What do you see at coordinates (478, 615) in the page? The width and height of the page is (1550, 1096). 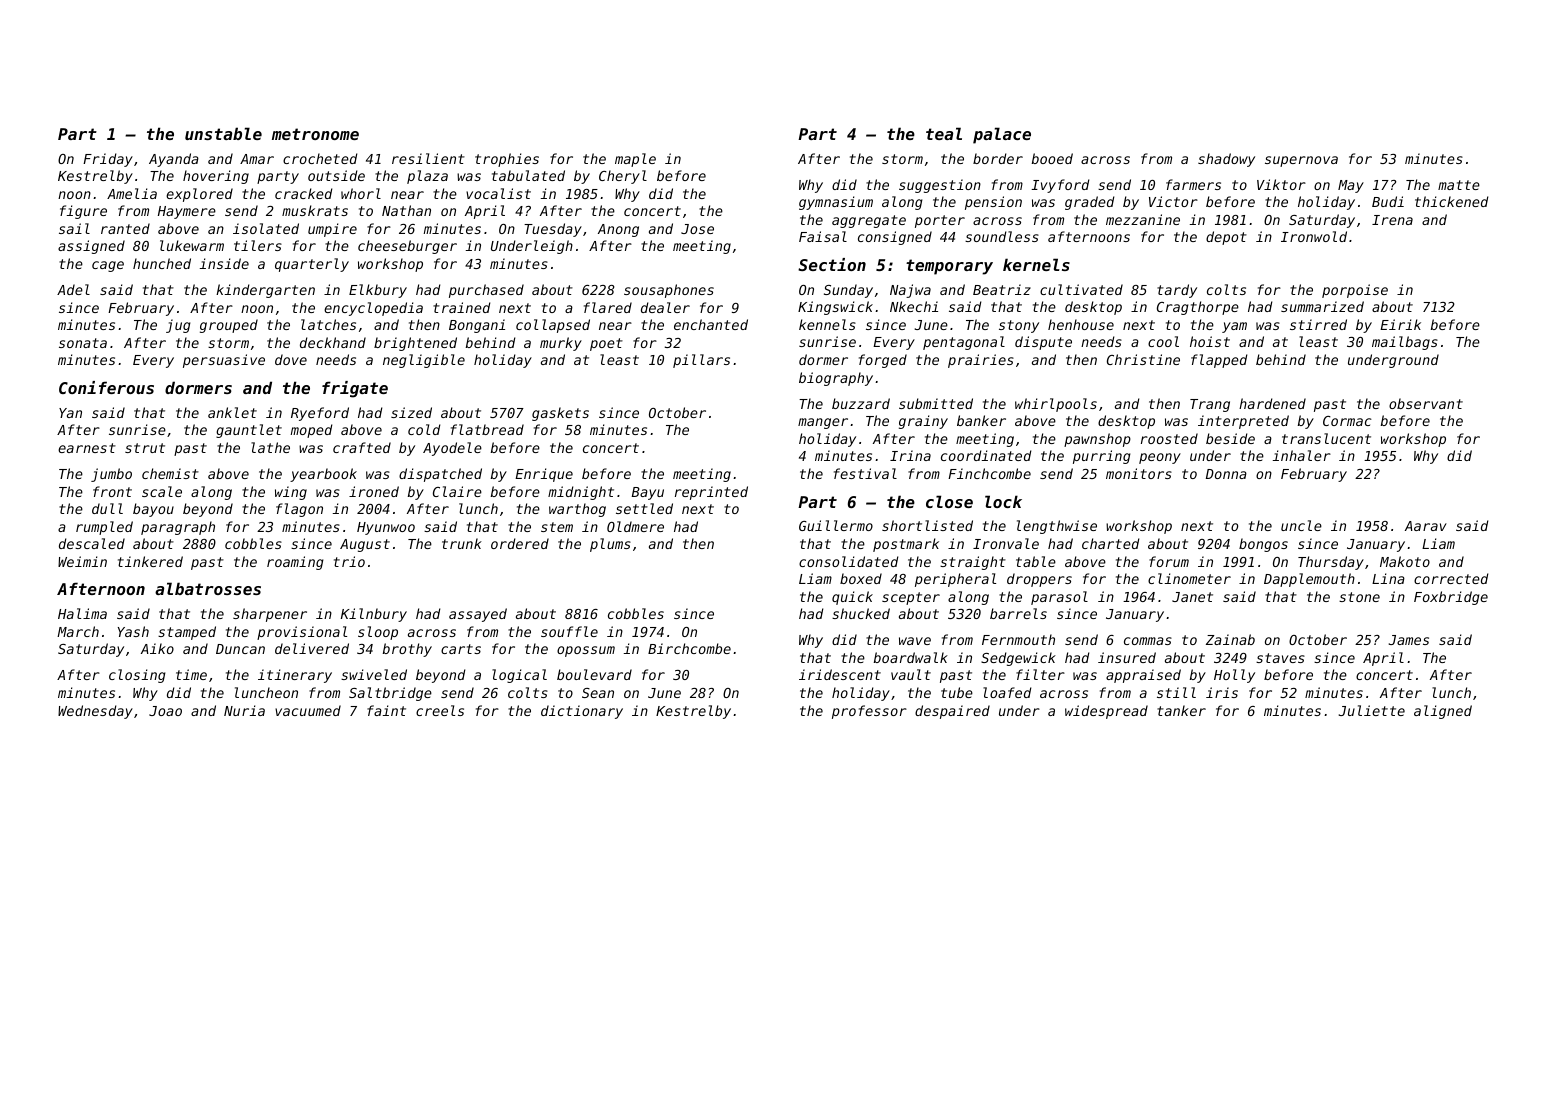 I see `assayed` at bounding box center [478, 615].
